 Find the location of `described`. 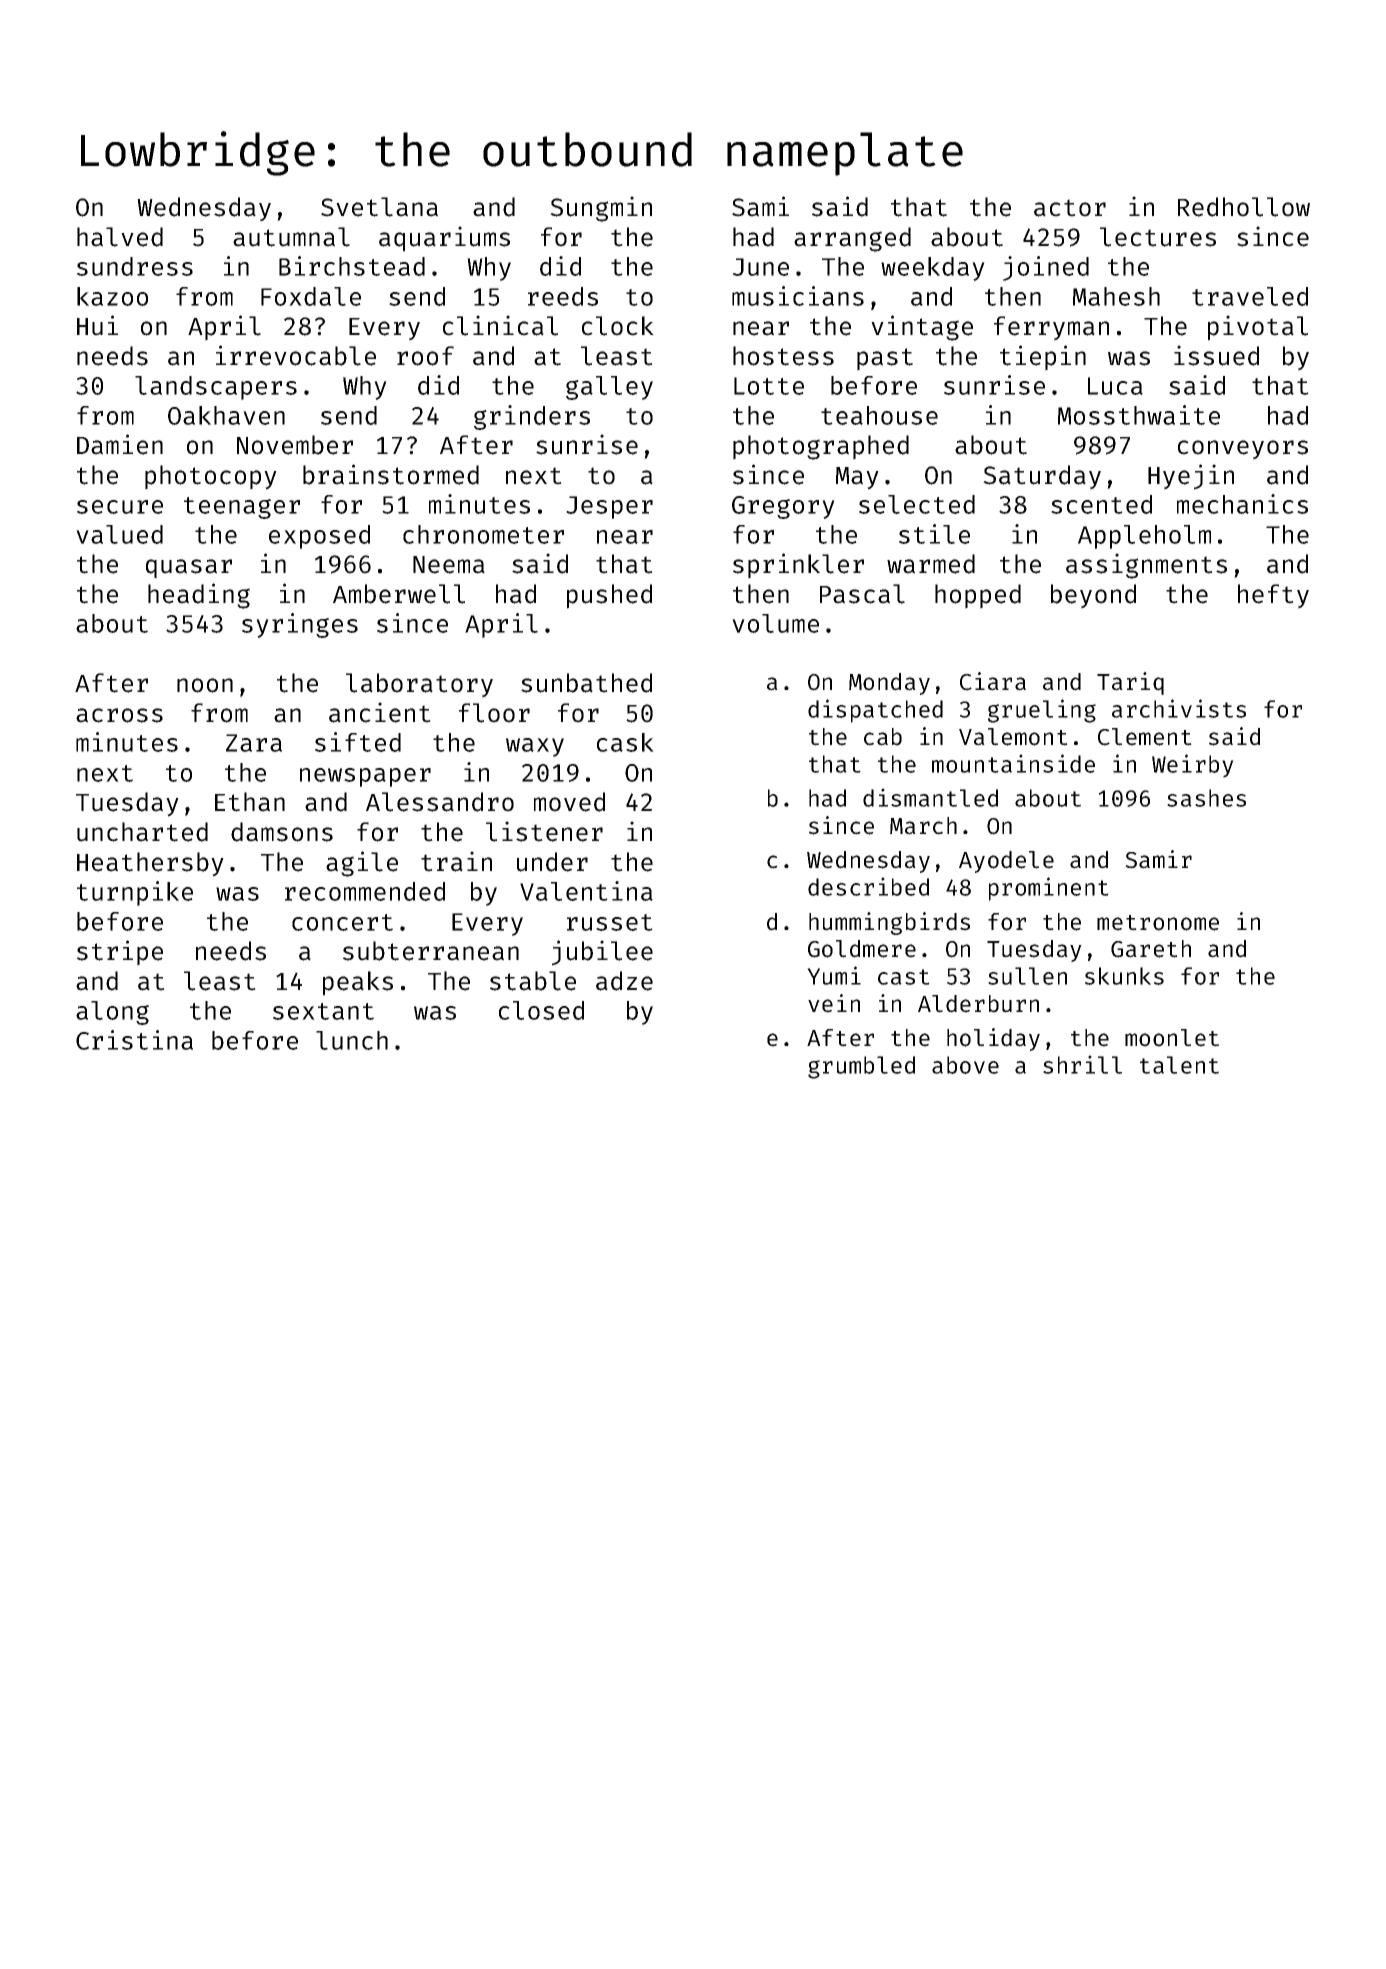

described is located at coordinates (868, 886).
